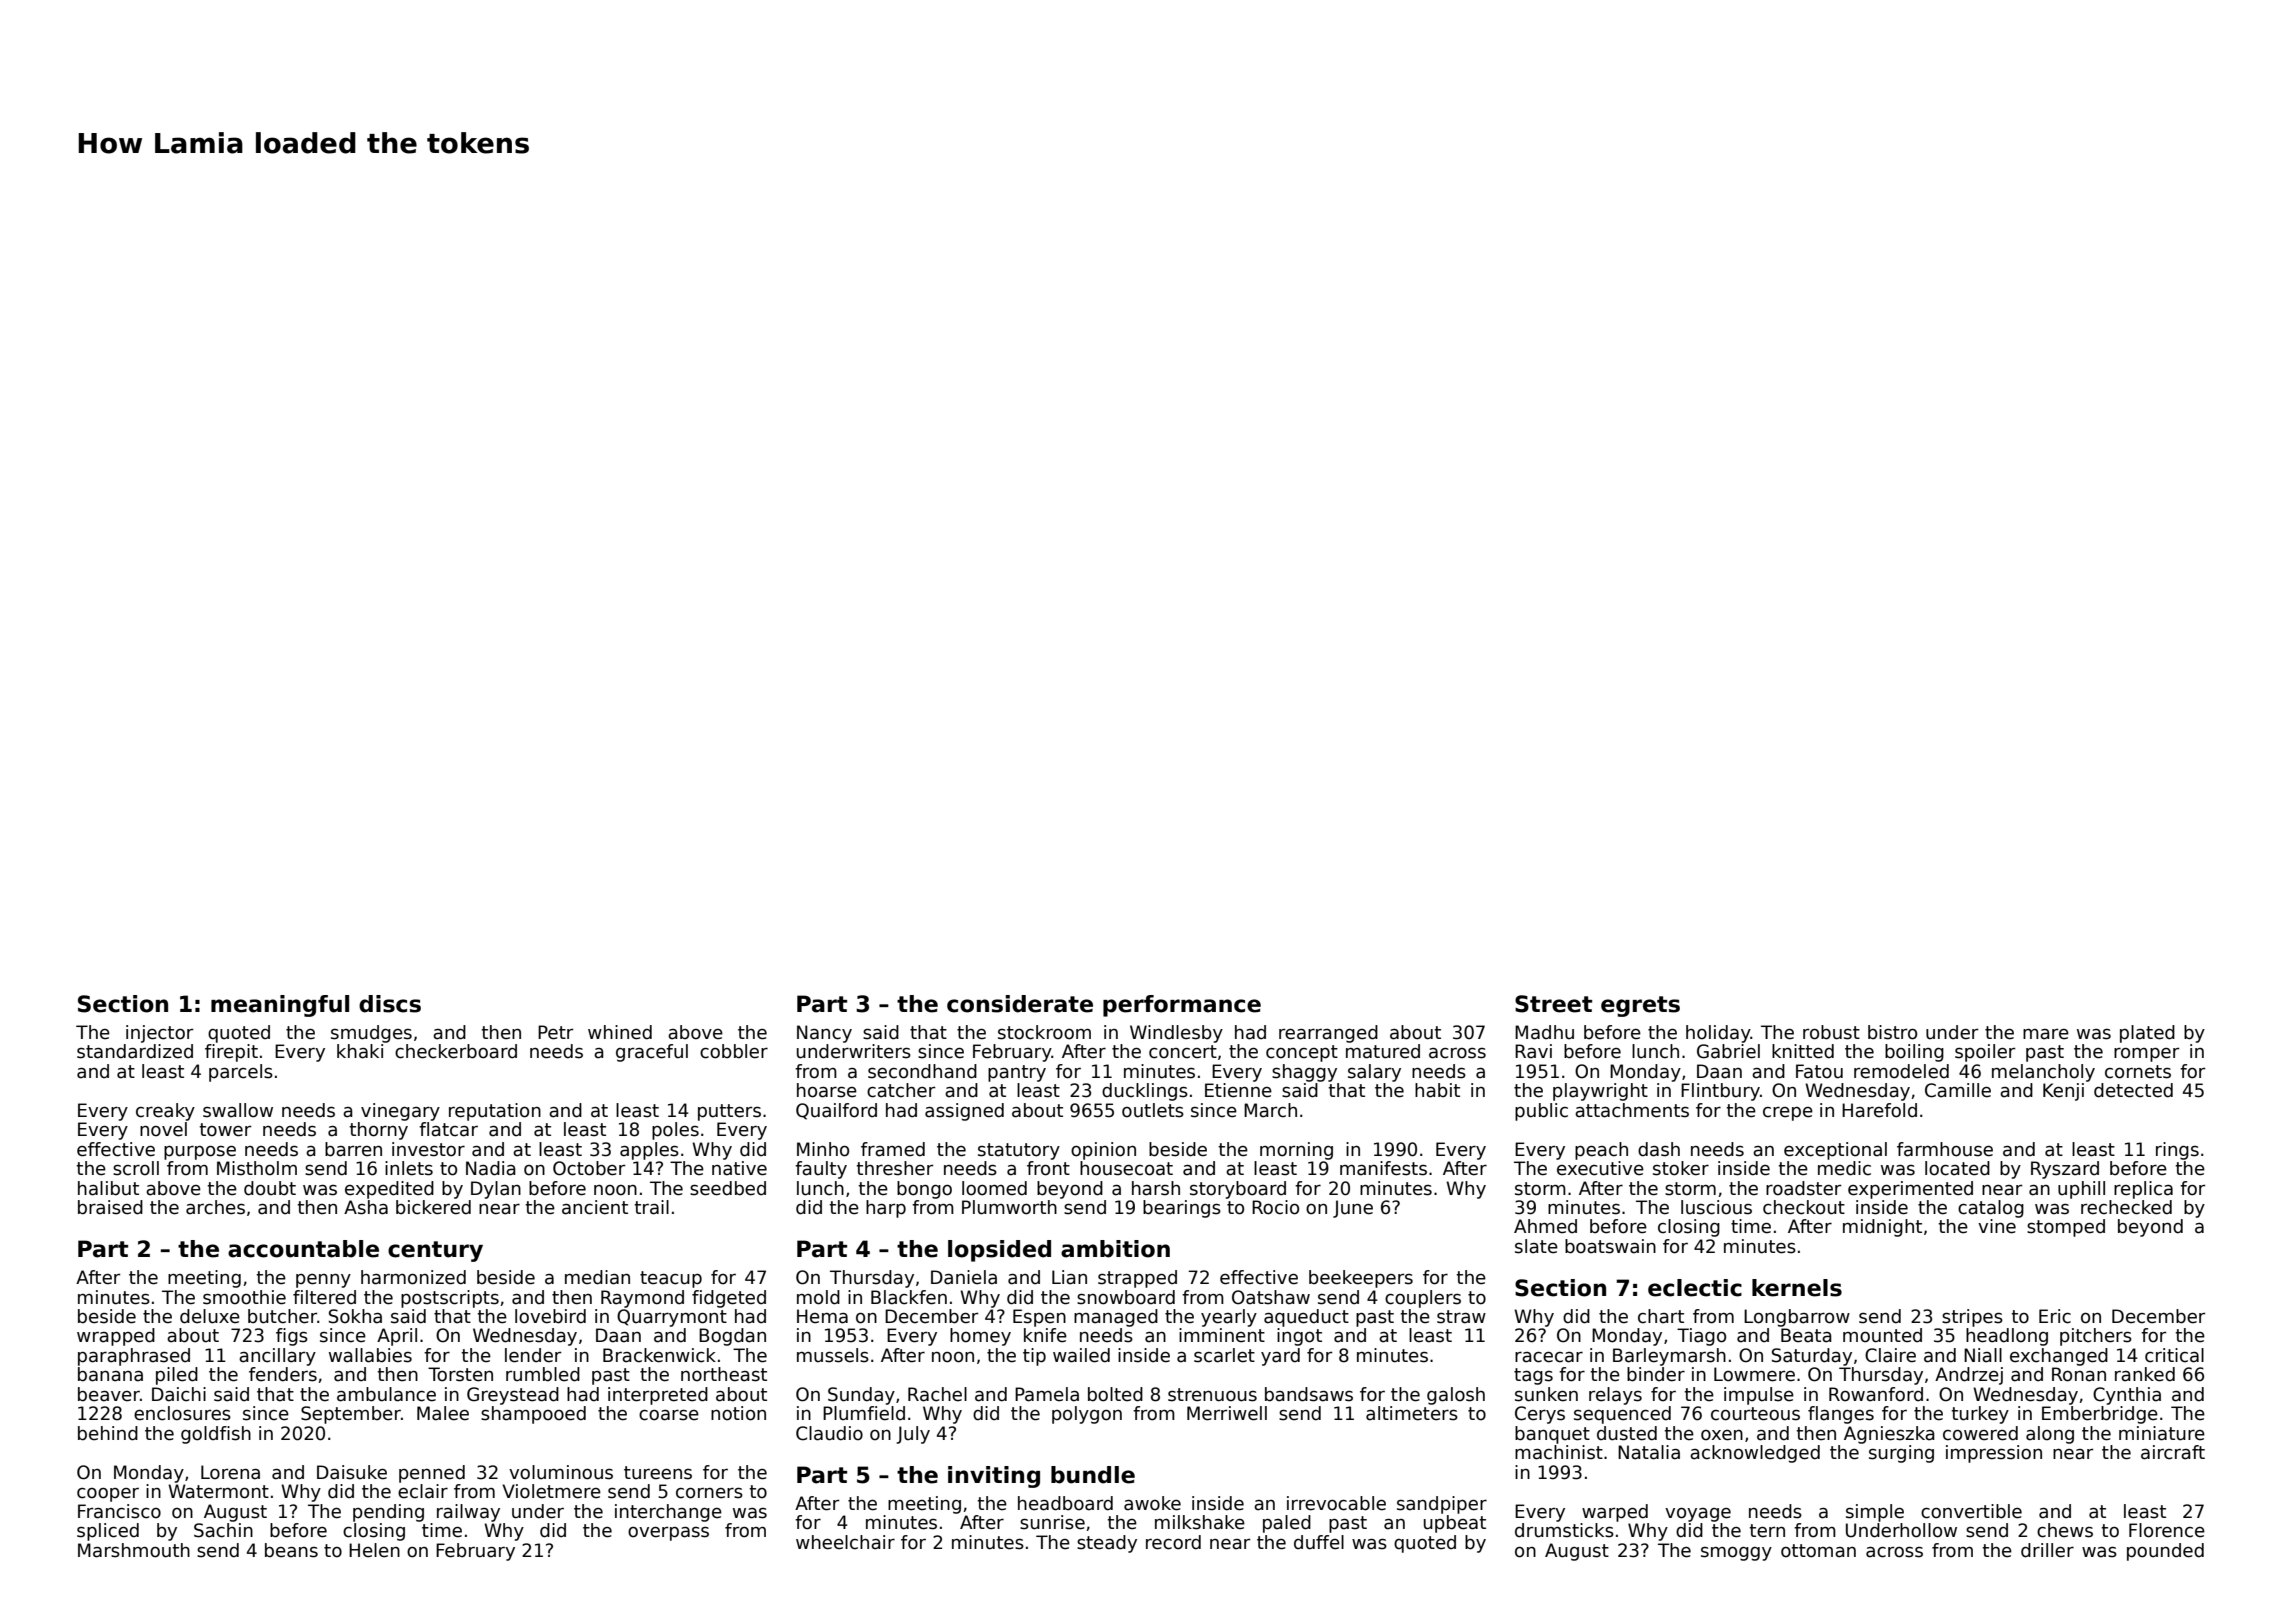 The image size is (2282, 1614). I want to click on rumbled, so click(543, 1374).
